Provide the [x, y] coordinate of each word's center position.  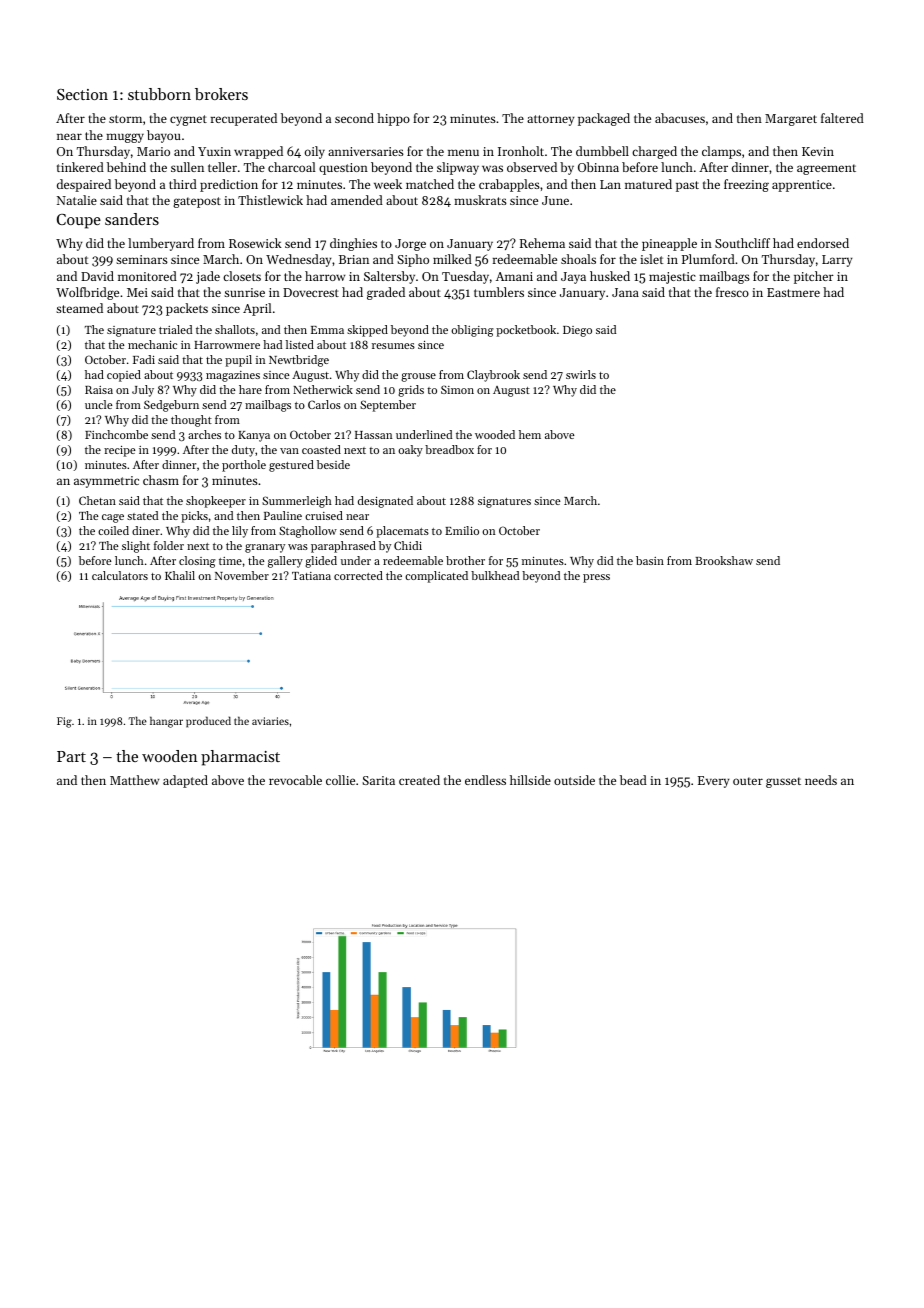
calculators [120, 575]
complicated [436, 577]
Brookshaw [724, 560]
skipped [367, 331]
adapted [185, 781]
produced [208, 722]
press [596, 578]
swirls [581, 374]
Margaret [791, 120]
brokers [221, 94]
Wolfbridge [87, 293]
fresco [732, 292]
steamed [79, 308]
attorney [551, 120]
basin [650, 560]
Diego [577, 331]
